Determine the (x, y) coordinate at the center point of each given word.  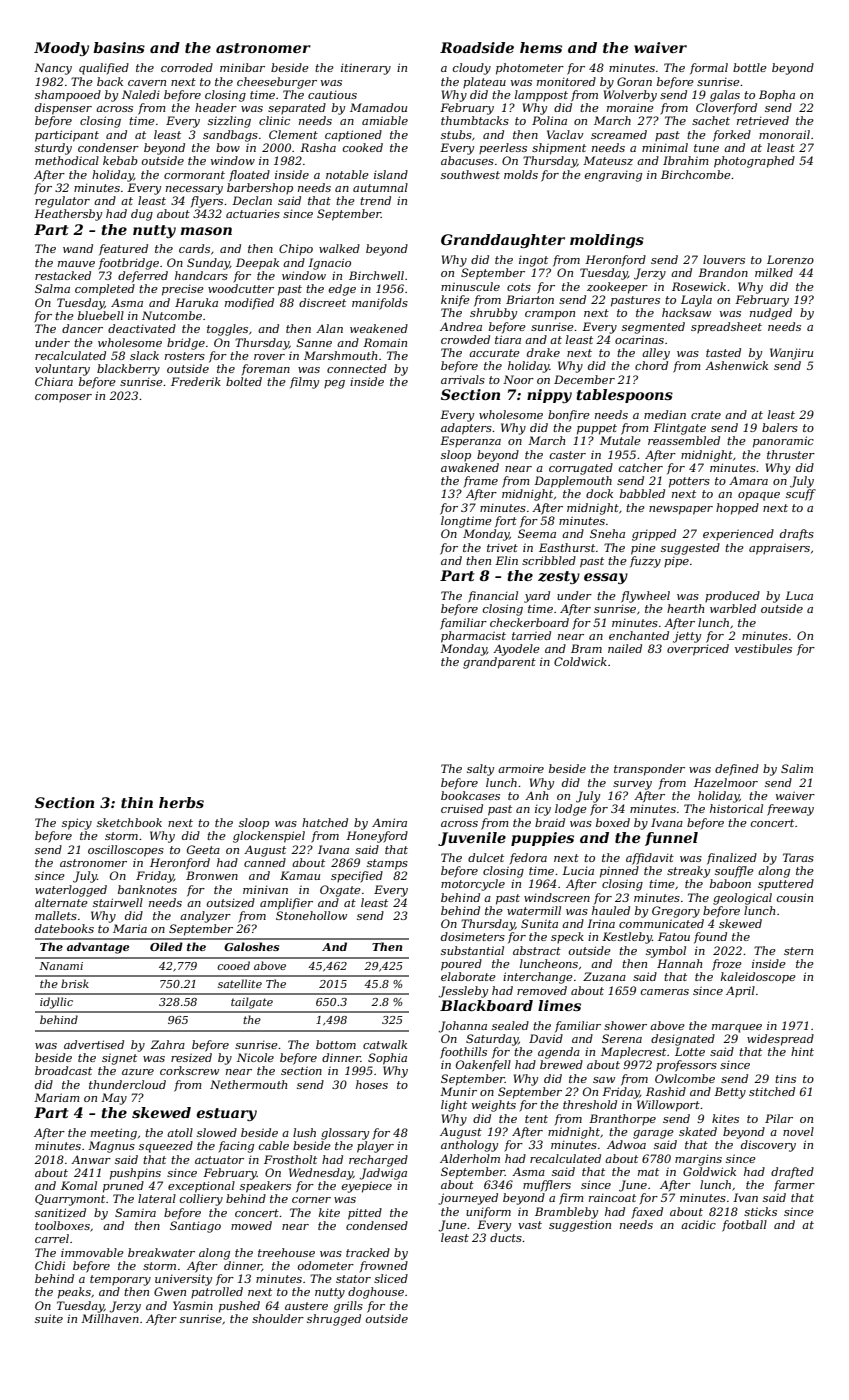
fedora (528, 859)
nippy (549, 396)
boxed (613, 822)
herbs (181, 802)
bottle (750, 67)
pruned (123, 1187)
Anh (536, 795)
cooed (233, 965)
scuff (801, 495)
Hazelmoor (726, 782)
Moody (61, 49)
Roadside (477, 47)
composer (63, 398)
